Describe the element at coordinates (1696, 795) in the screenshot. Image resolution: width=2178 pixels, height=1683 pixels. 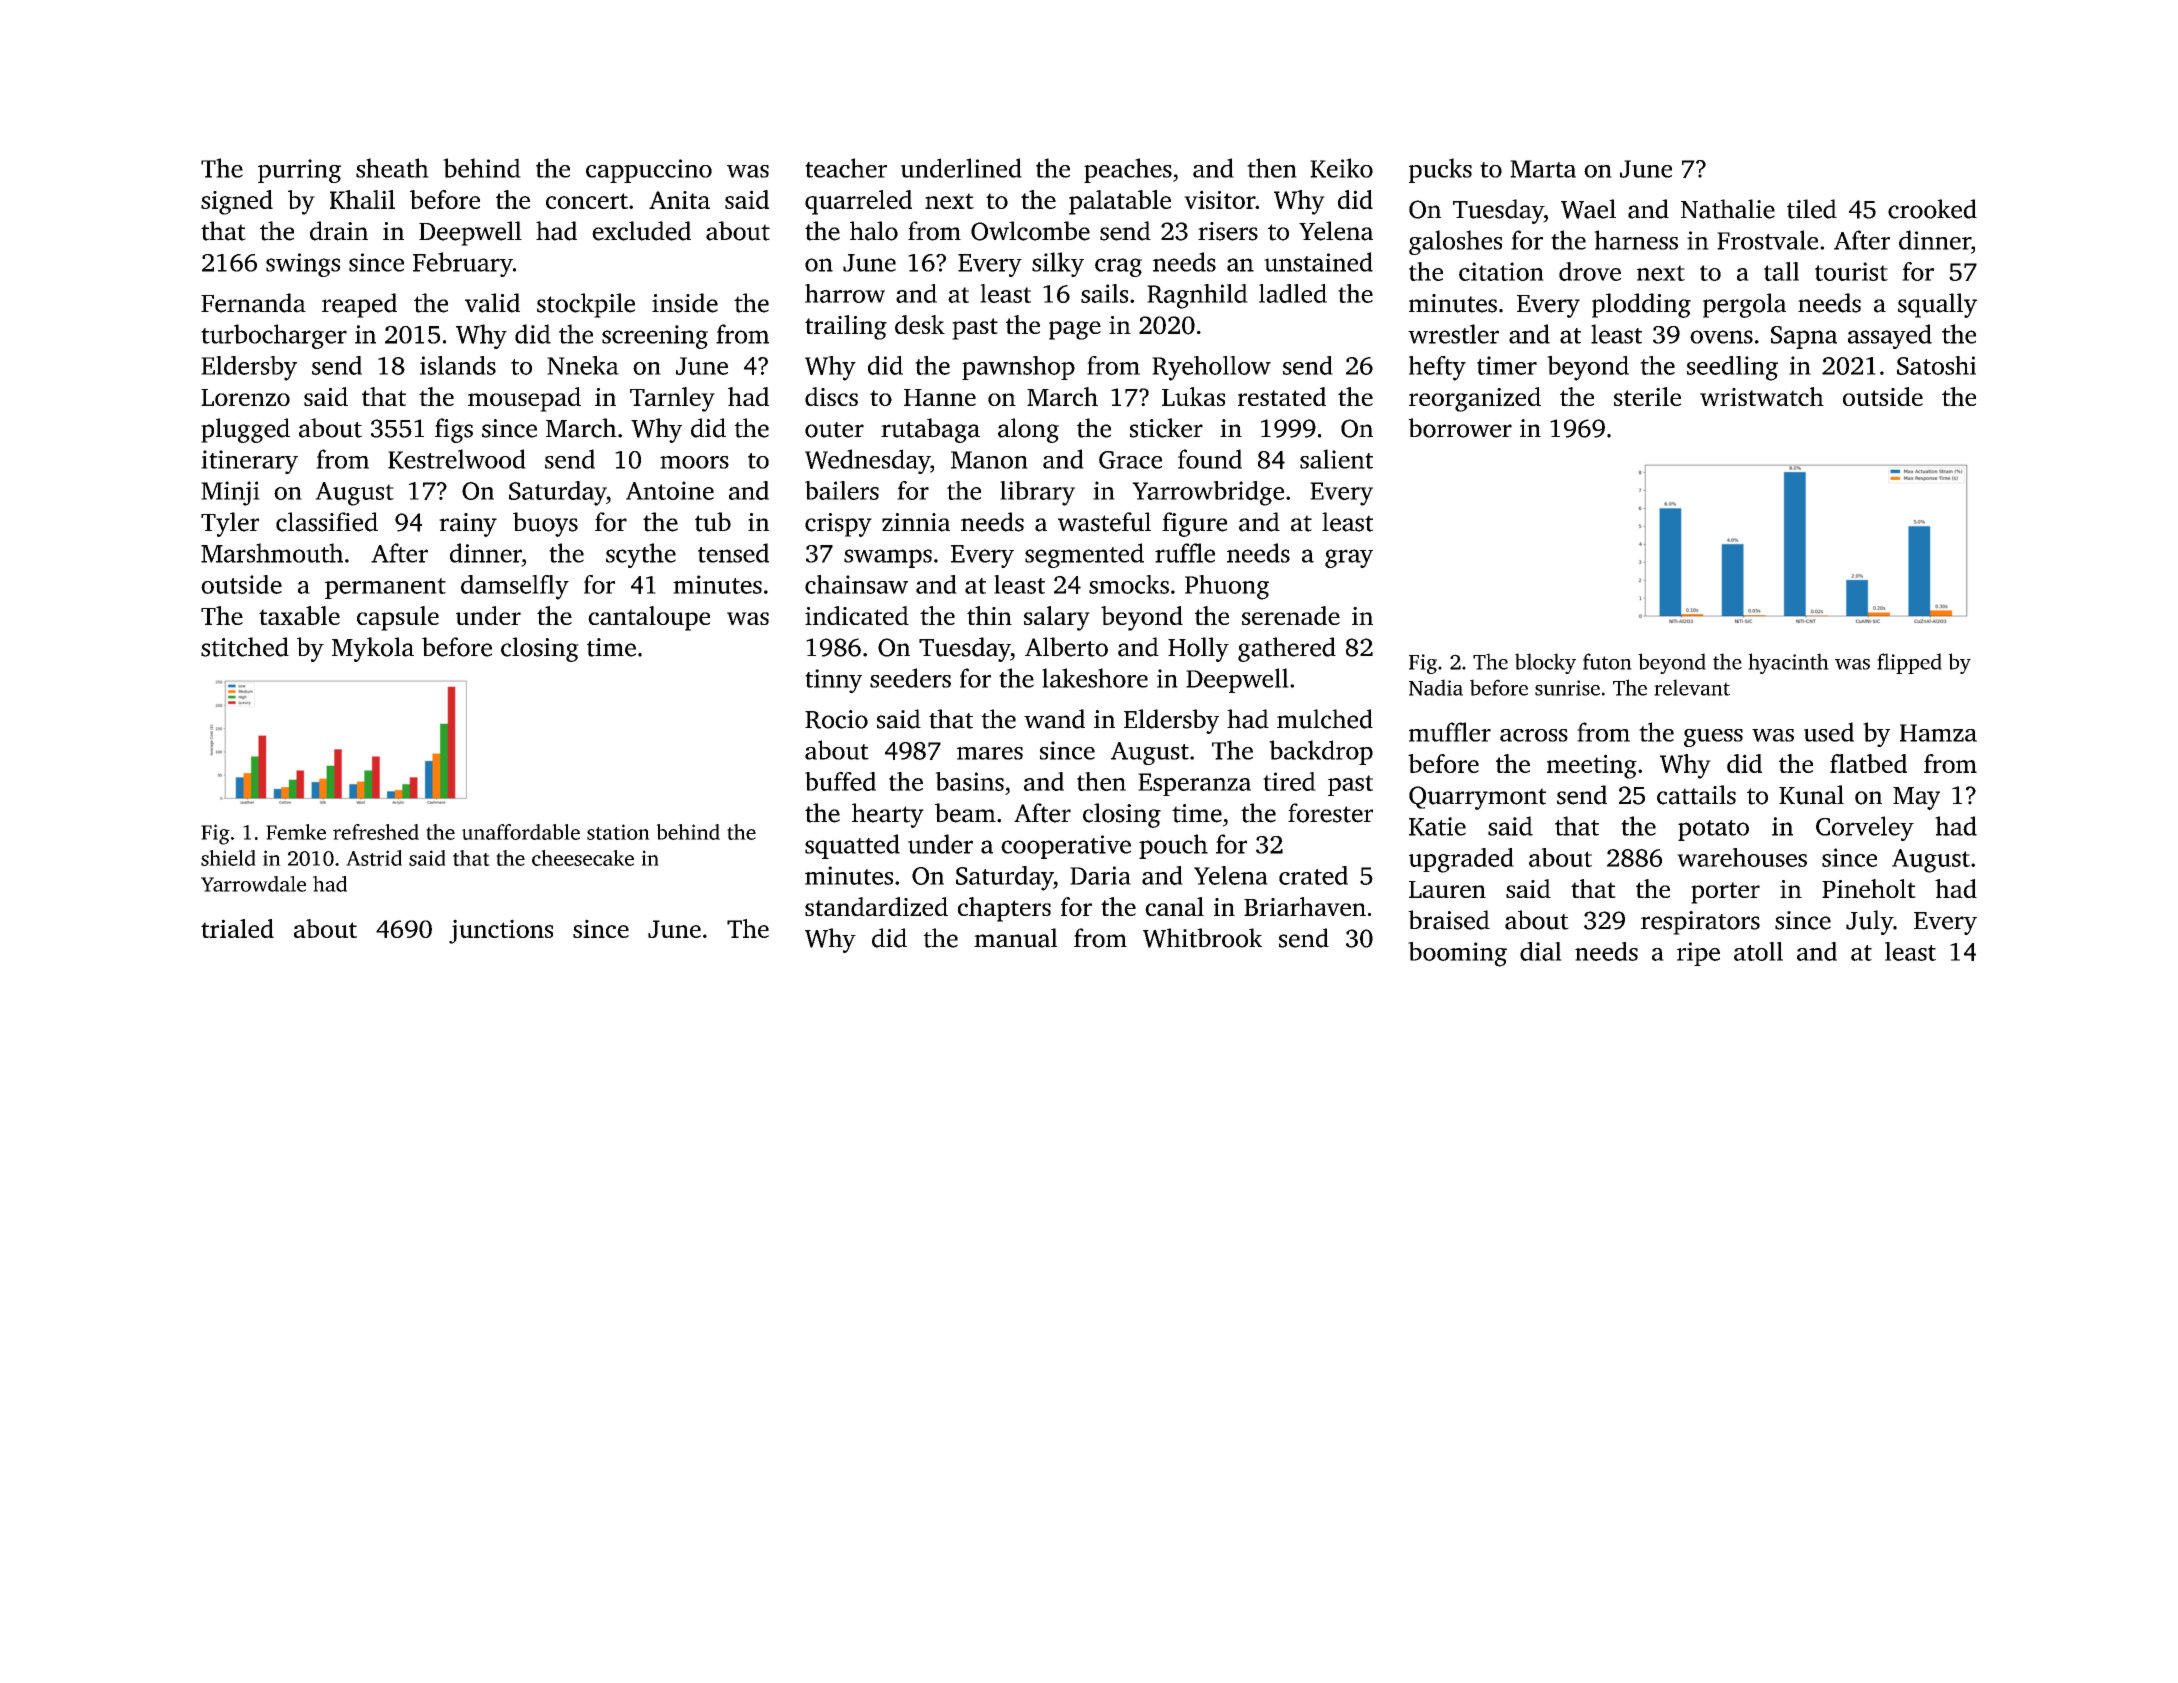
I see `cattails` at that location.
